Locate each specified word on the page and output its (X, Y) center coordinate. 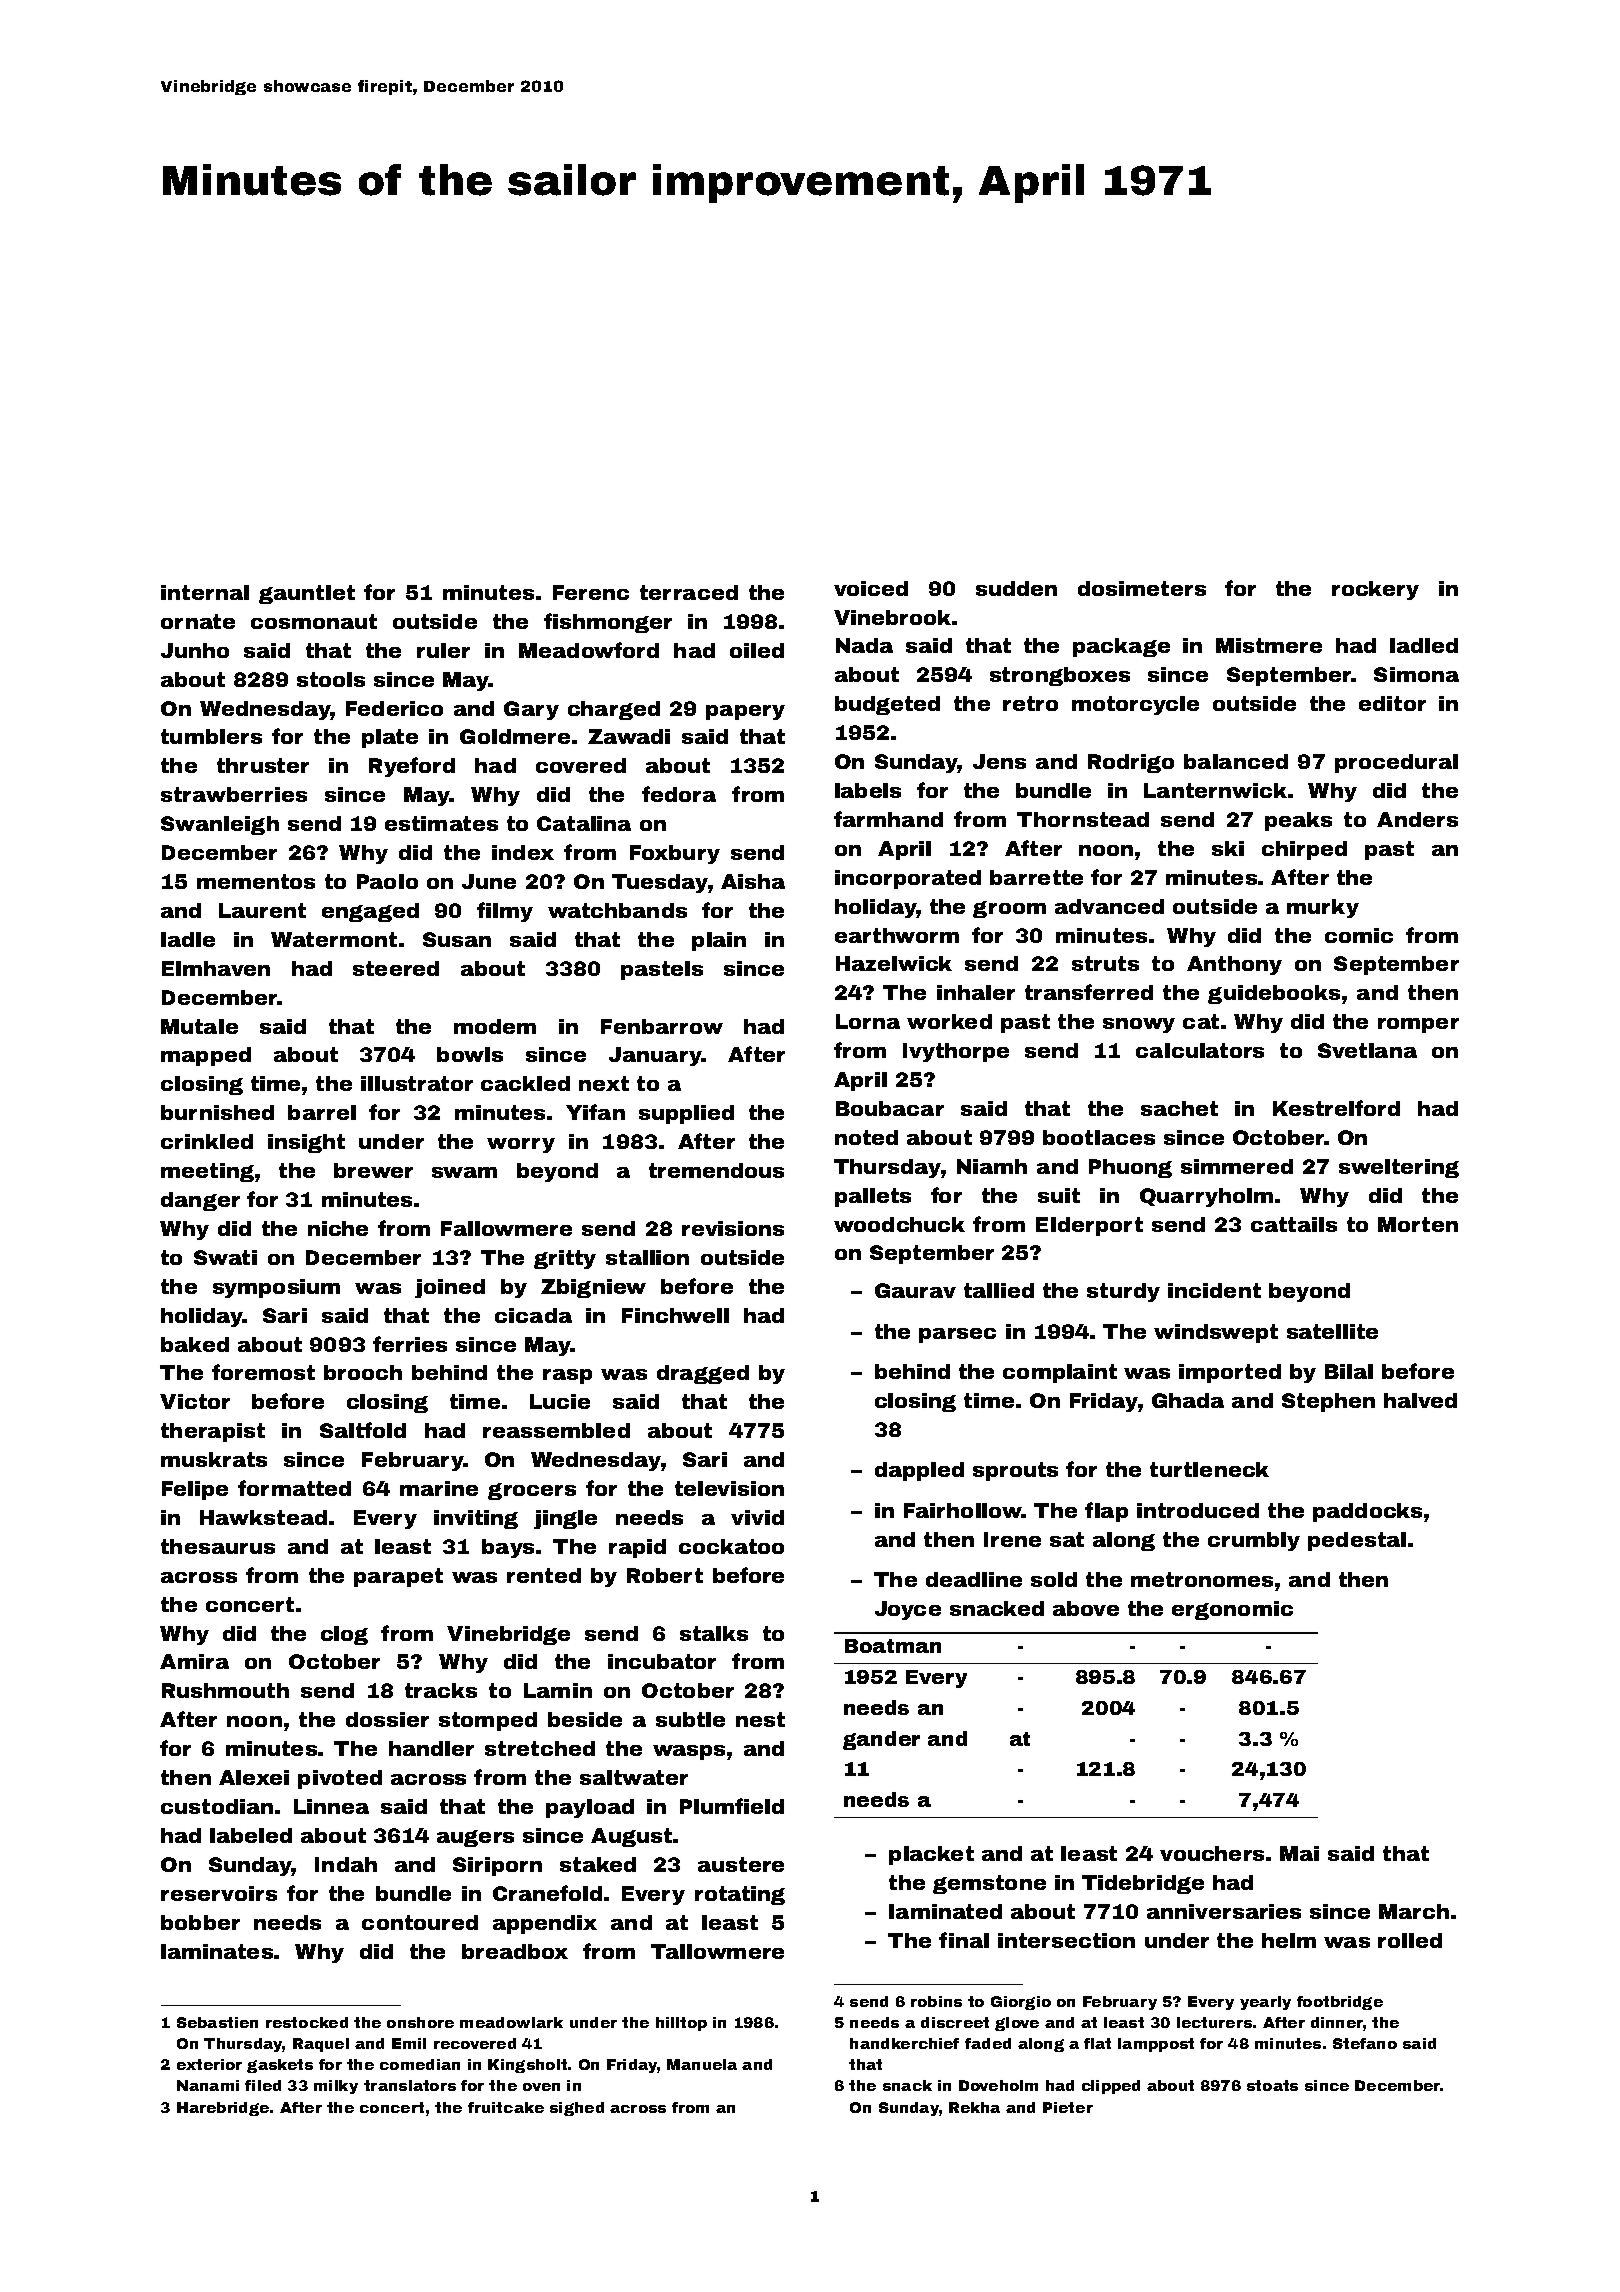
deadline (974, 1579)
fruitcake (506, 2107)
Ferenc (591, 592)
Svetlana (1367, 1050)
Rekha (974, 2107)
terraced (689, 592)
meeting (207, 1172)
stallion (647, 1257)
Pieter (1068, 2107)
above (1086, 1608)
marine (439, 1488)
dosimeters (1142, 588)
